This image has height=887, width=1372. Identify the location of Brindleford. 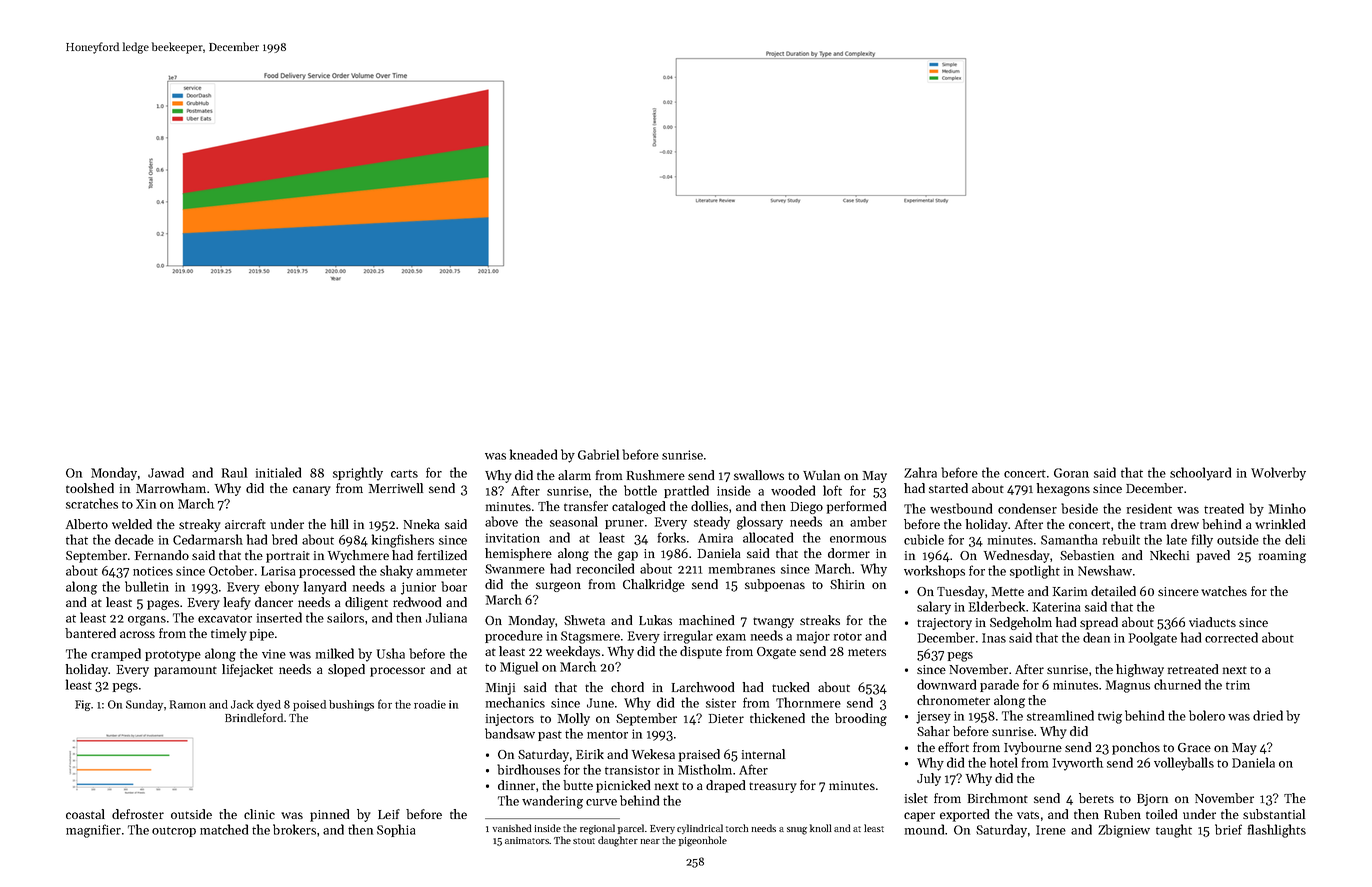
(254, 717).
